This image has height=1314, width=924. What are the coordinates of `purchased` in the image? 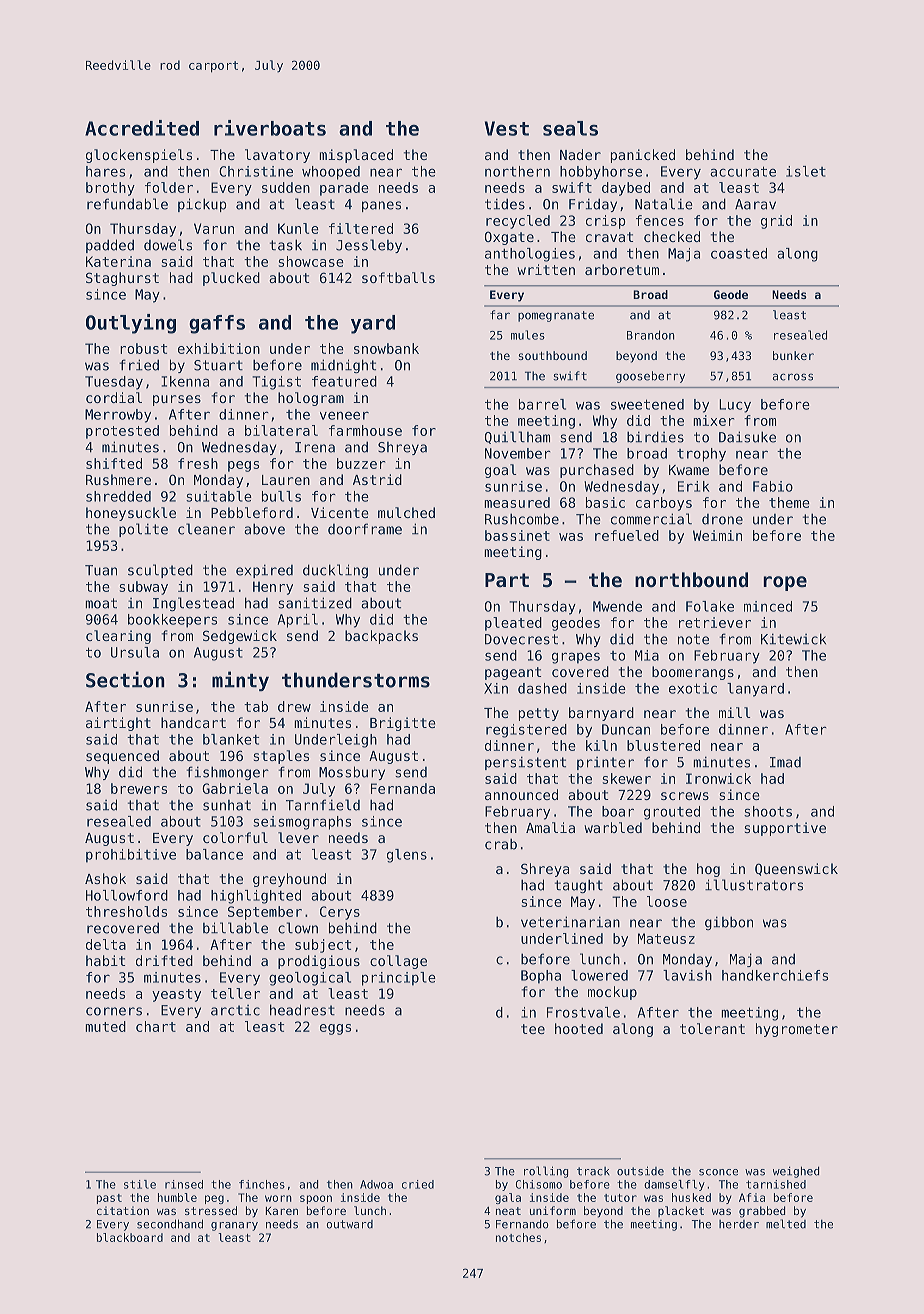 It's located at (597, 471).
